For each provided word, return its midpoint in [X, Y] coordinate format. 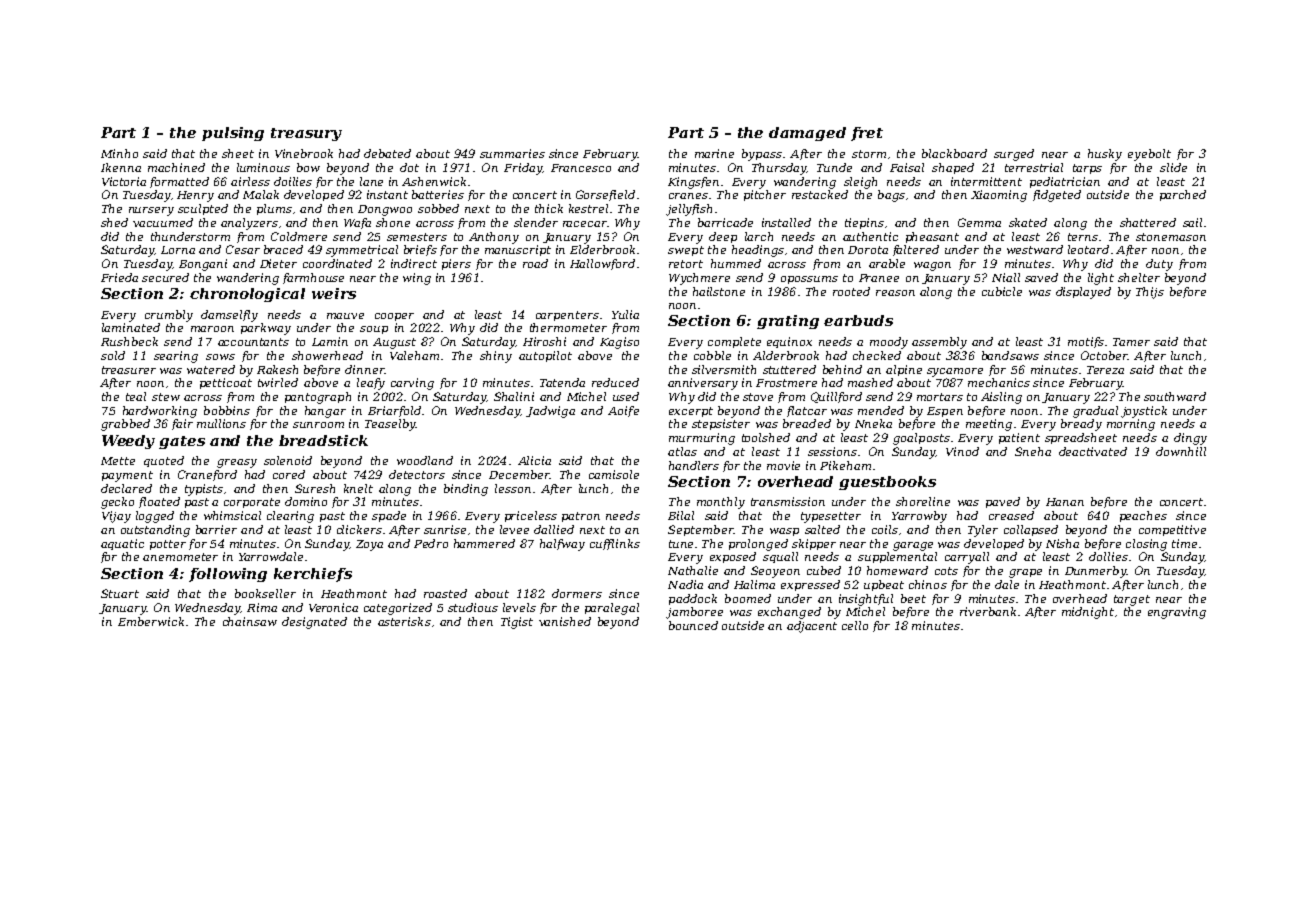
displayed [1083, 293]
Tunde [834, 167]
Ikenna [121, 167]
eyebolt [1149, 155]
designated [314, 623]
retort [686, 264]
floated [159, 502]
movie [783, 465]
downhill [1181, 451]
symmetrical [362, 251]
